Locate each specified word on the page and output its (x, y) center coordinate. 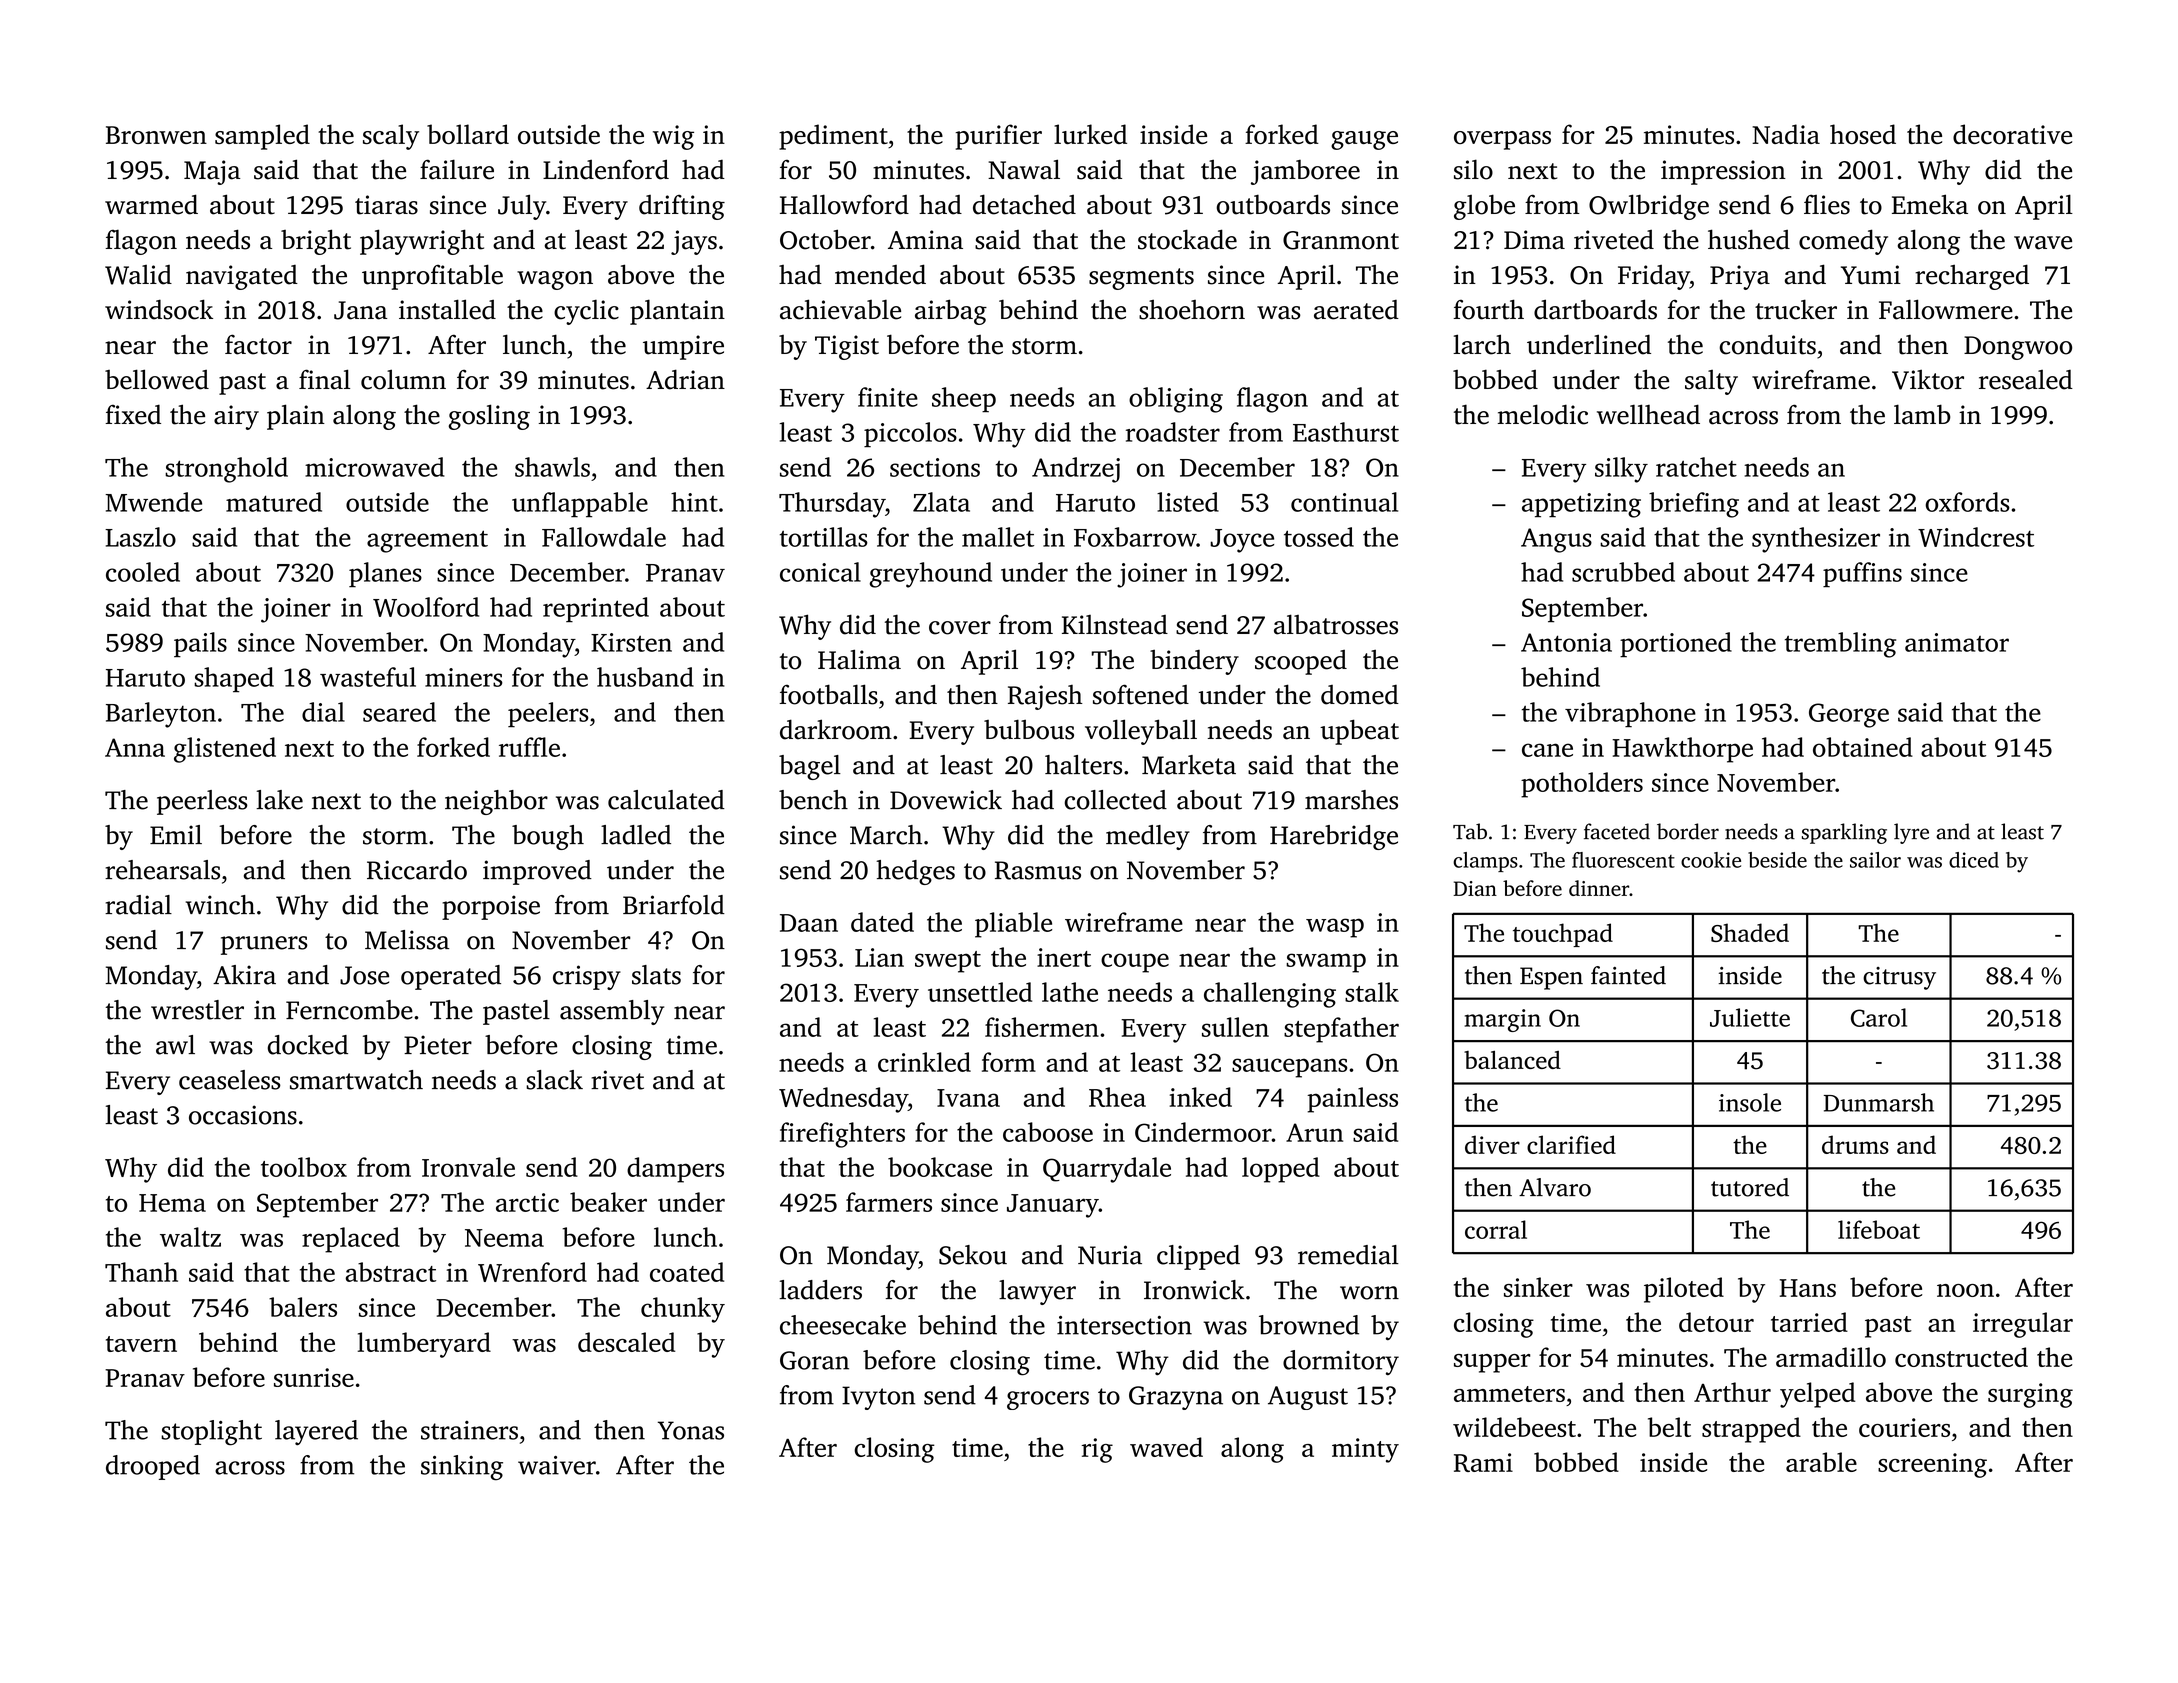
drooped (153, 1467)
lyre (1911, 833)
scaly (391, 137)
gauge (1364, 140)
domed (1360, 695)
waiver (557, 1465)
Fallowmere (1946, 309)
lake (279, 800)
